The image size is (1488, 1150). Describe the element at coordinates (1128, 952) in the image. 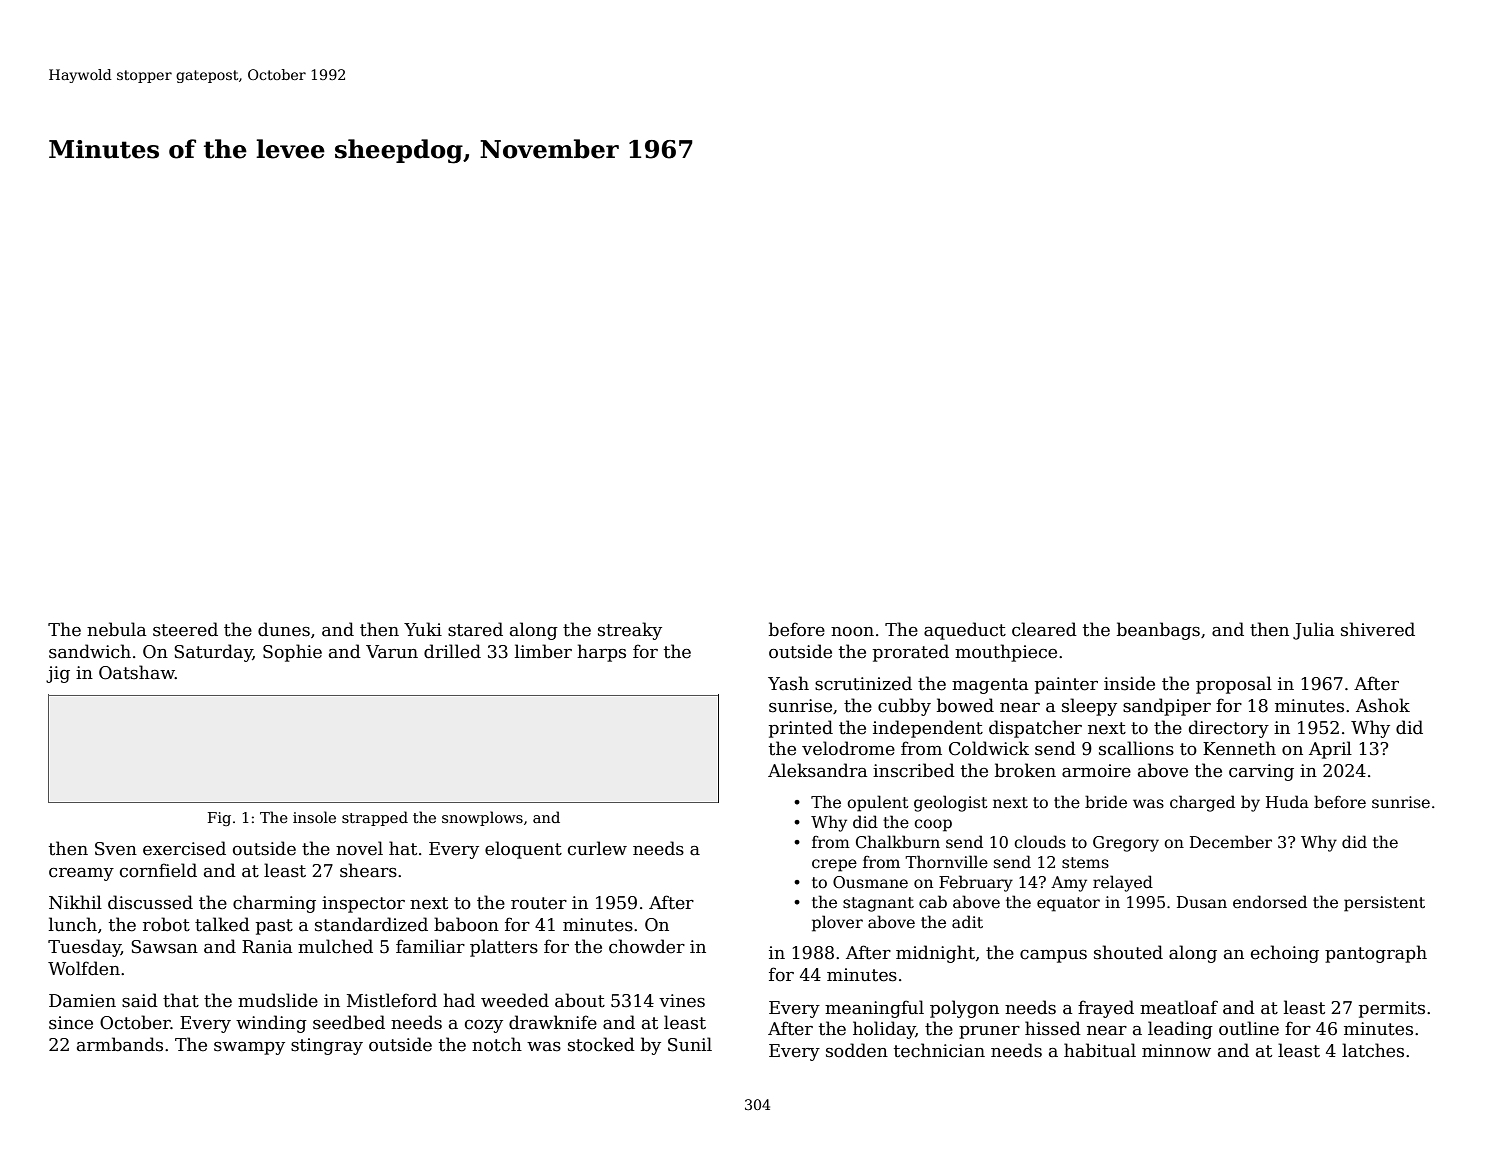

I see `shouted` at that location.
